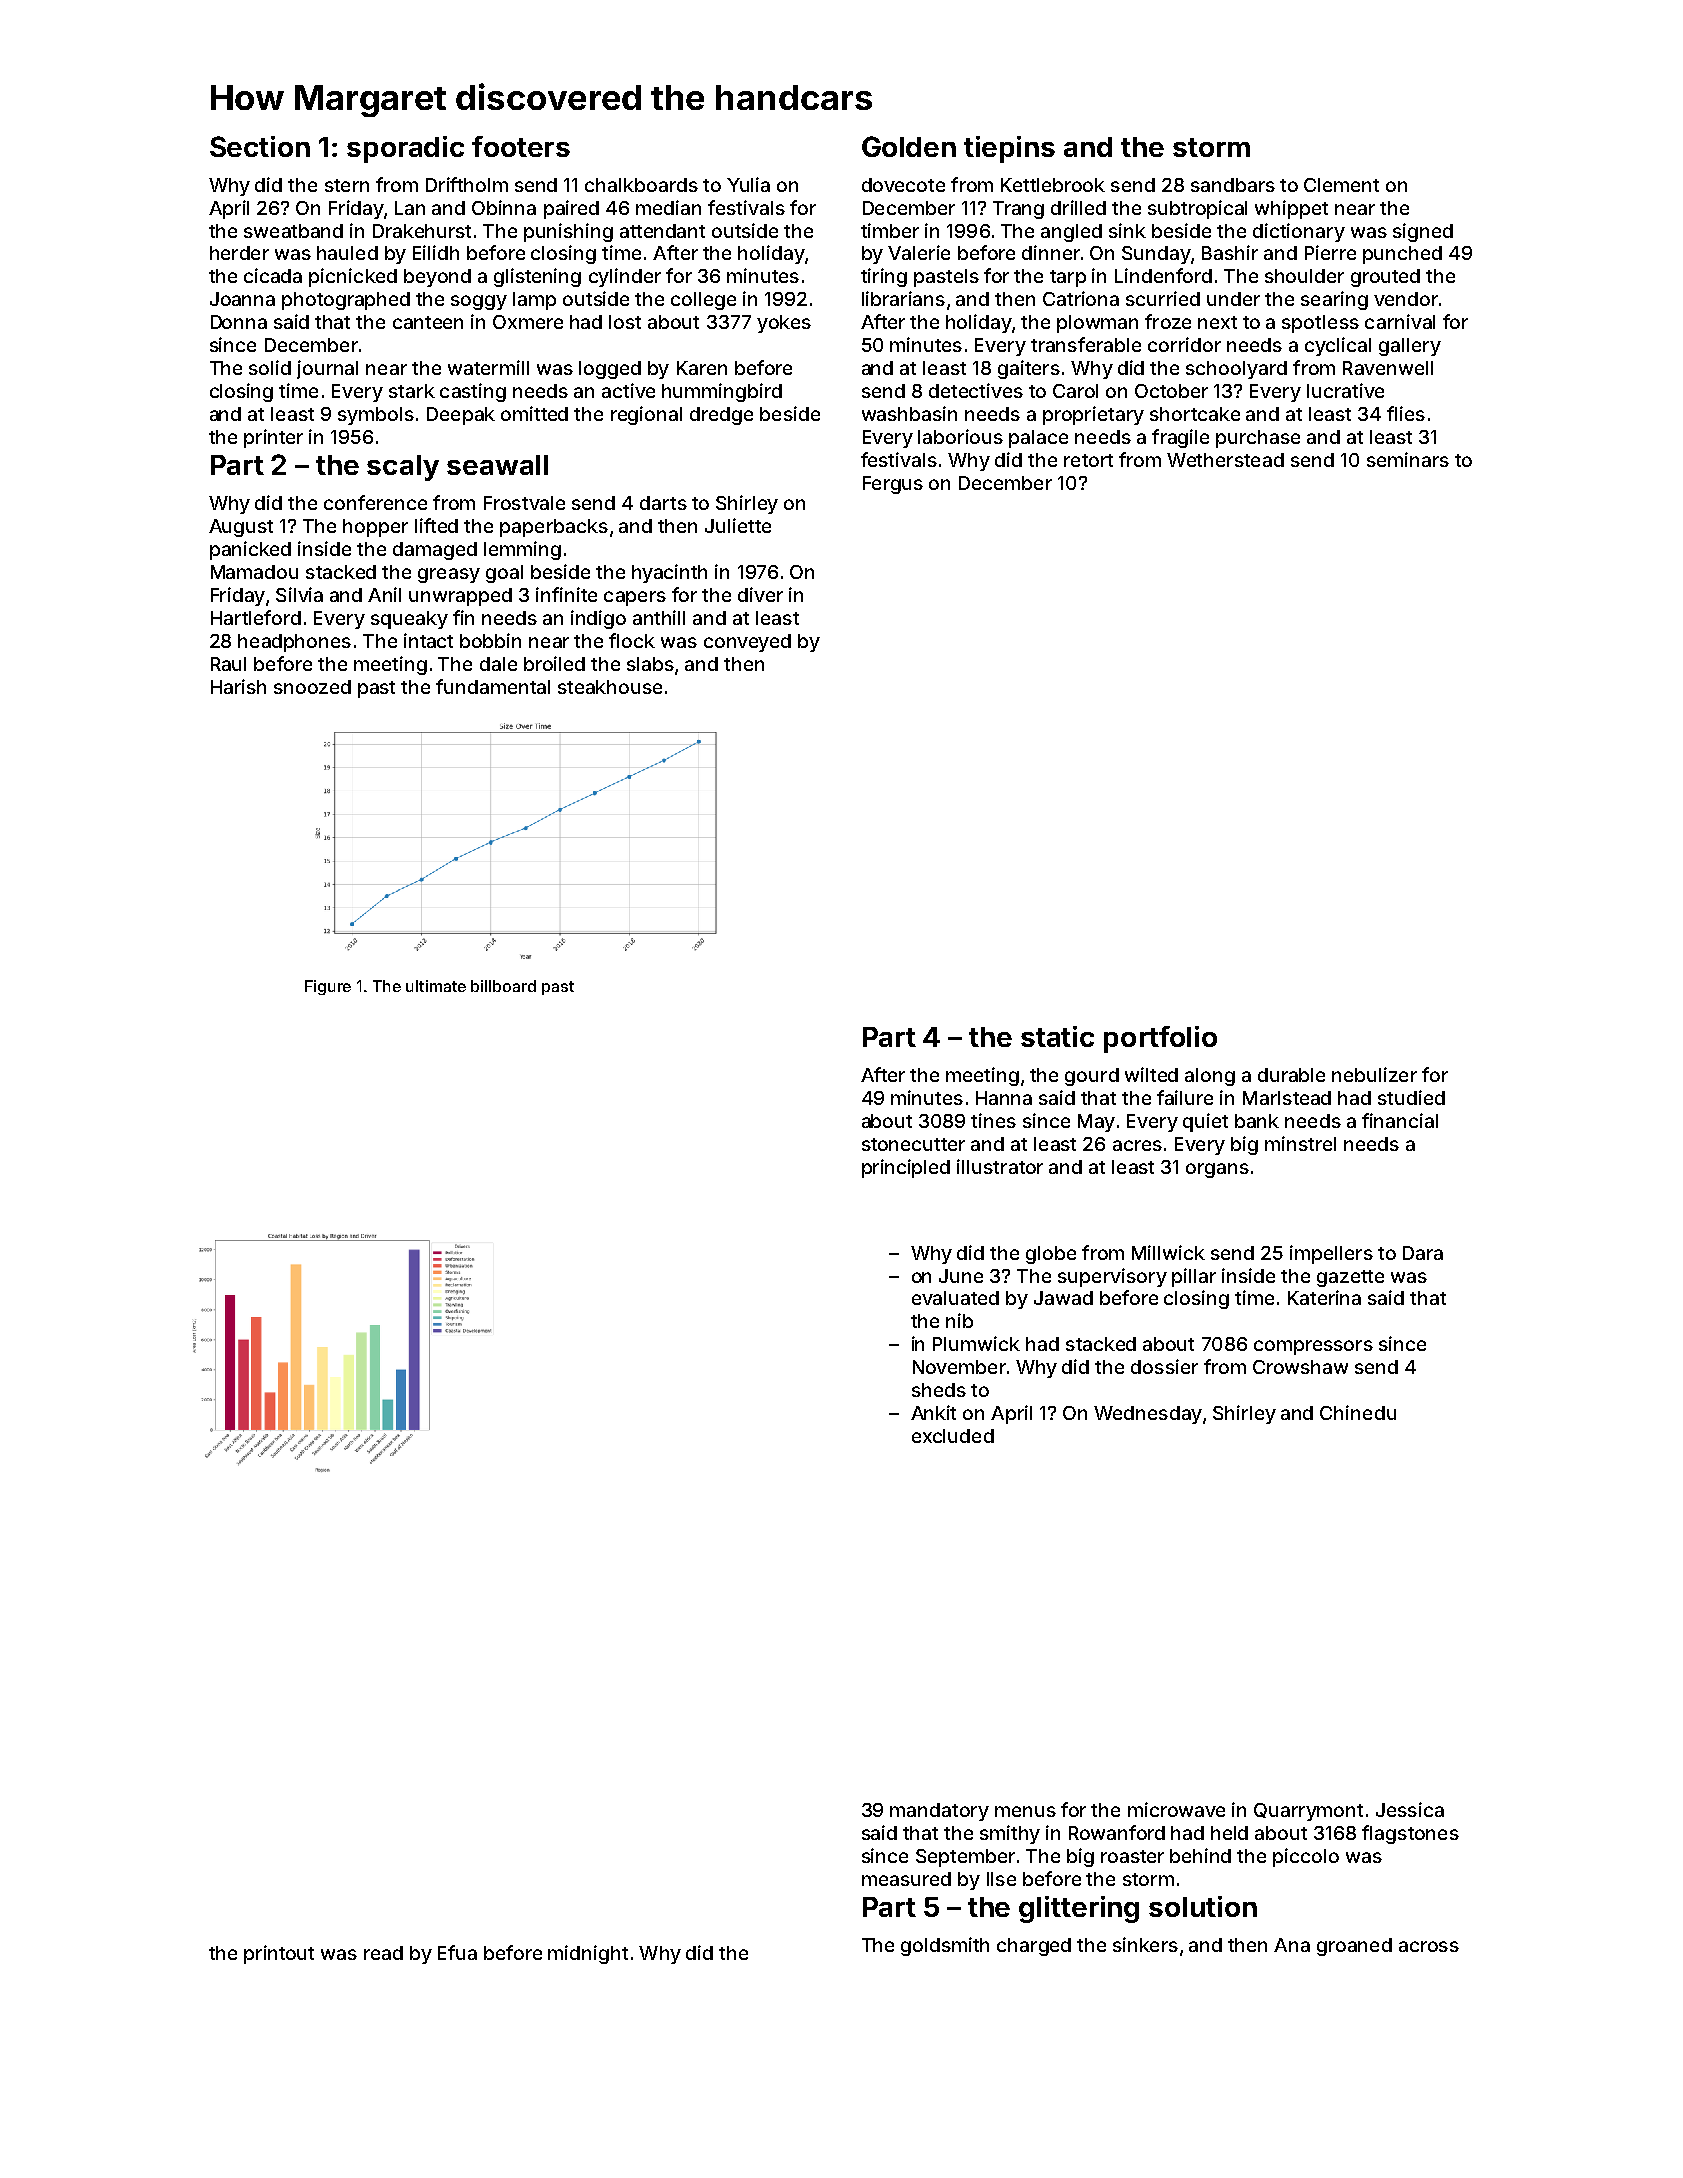 The height and width of the image is (2178, 1683). I want to click on sandbars, so click(1233, 185).
